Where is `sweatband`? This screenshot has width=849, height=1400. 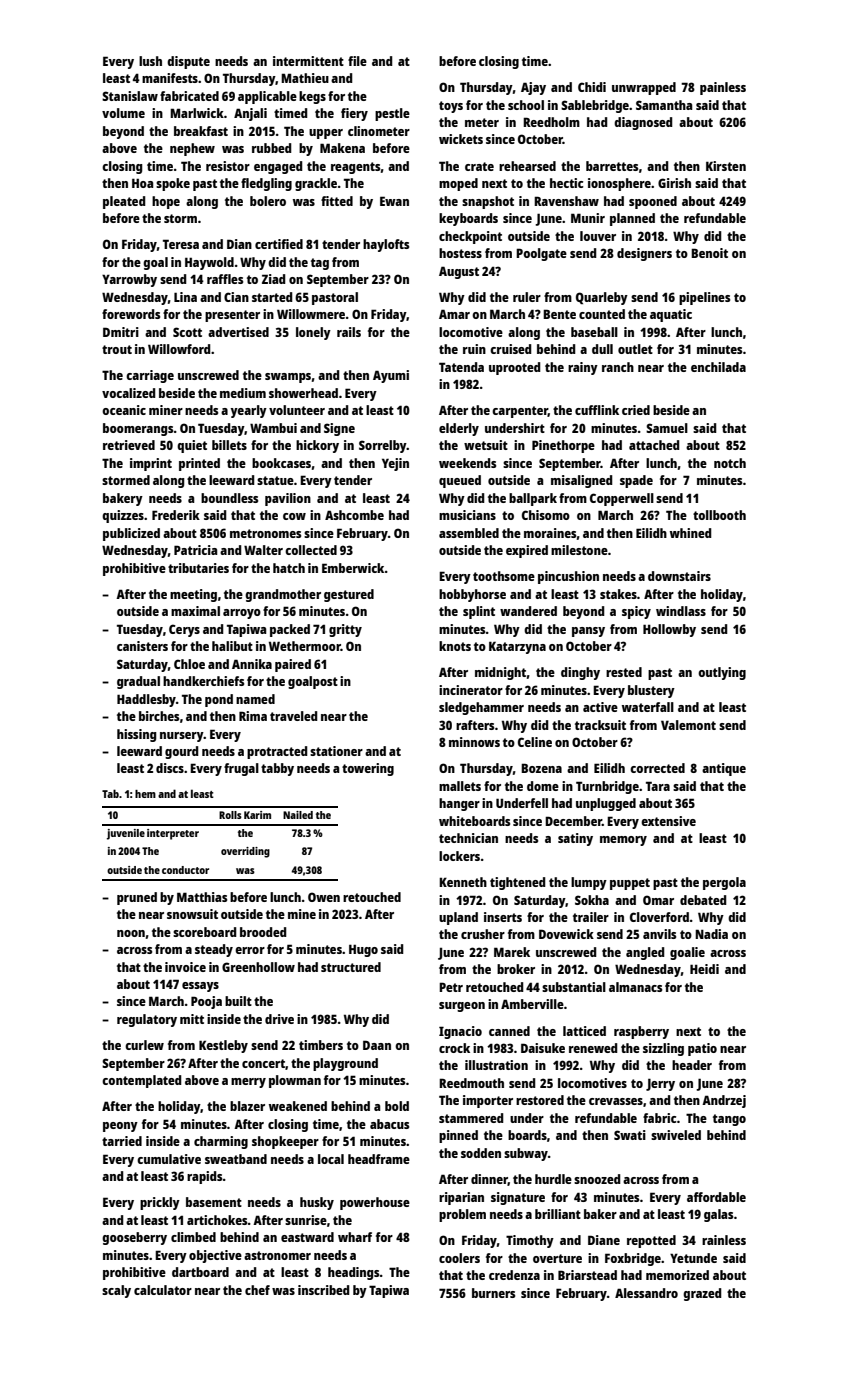 sweatband is located at coordinates (236, 1159).
